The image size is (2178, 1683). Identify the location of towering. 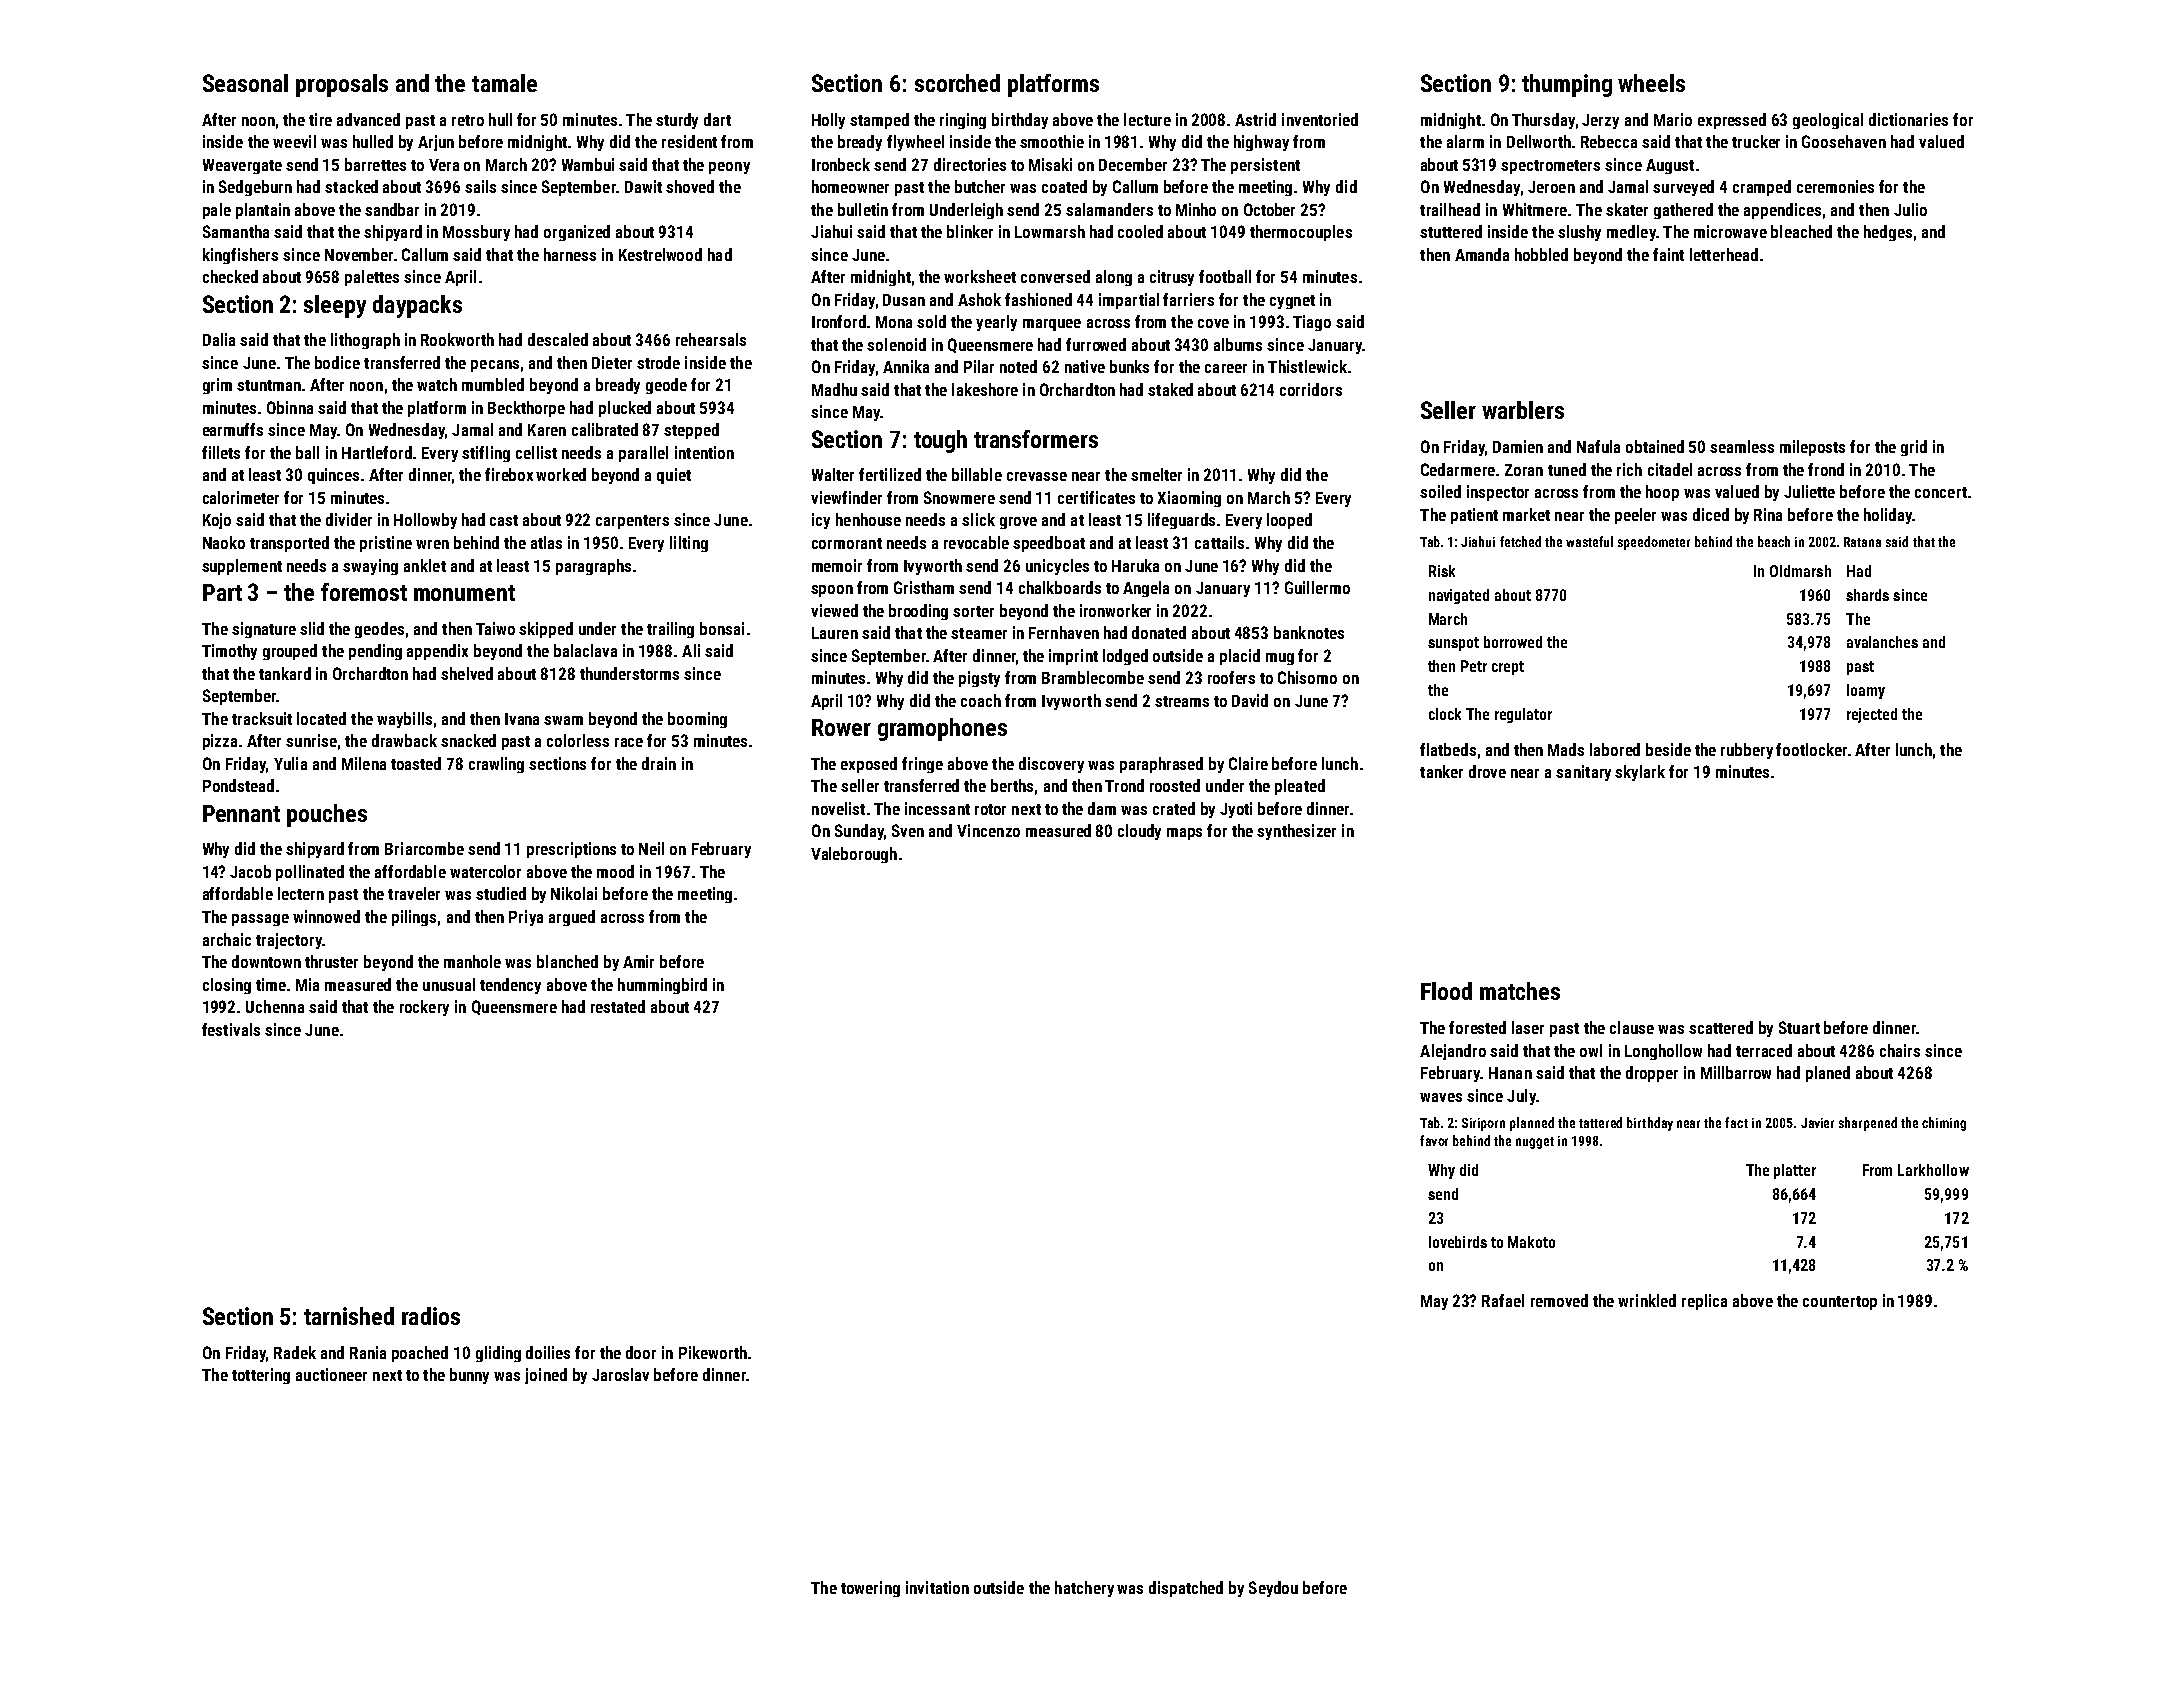
(870, 1589).
